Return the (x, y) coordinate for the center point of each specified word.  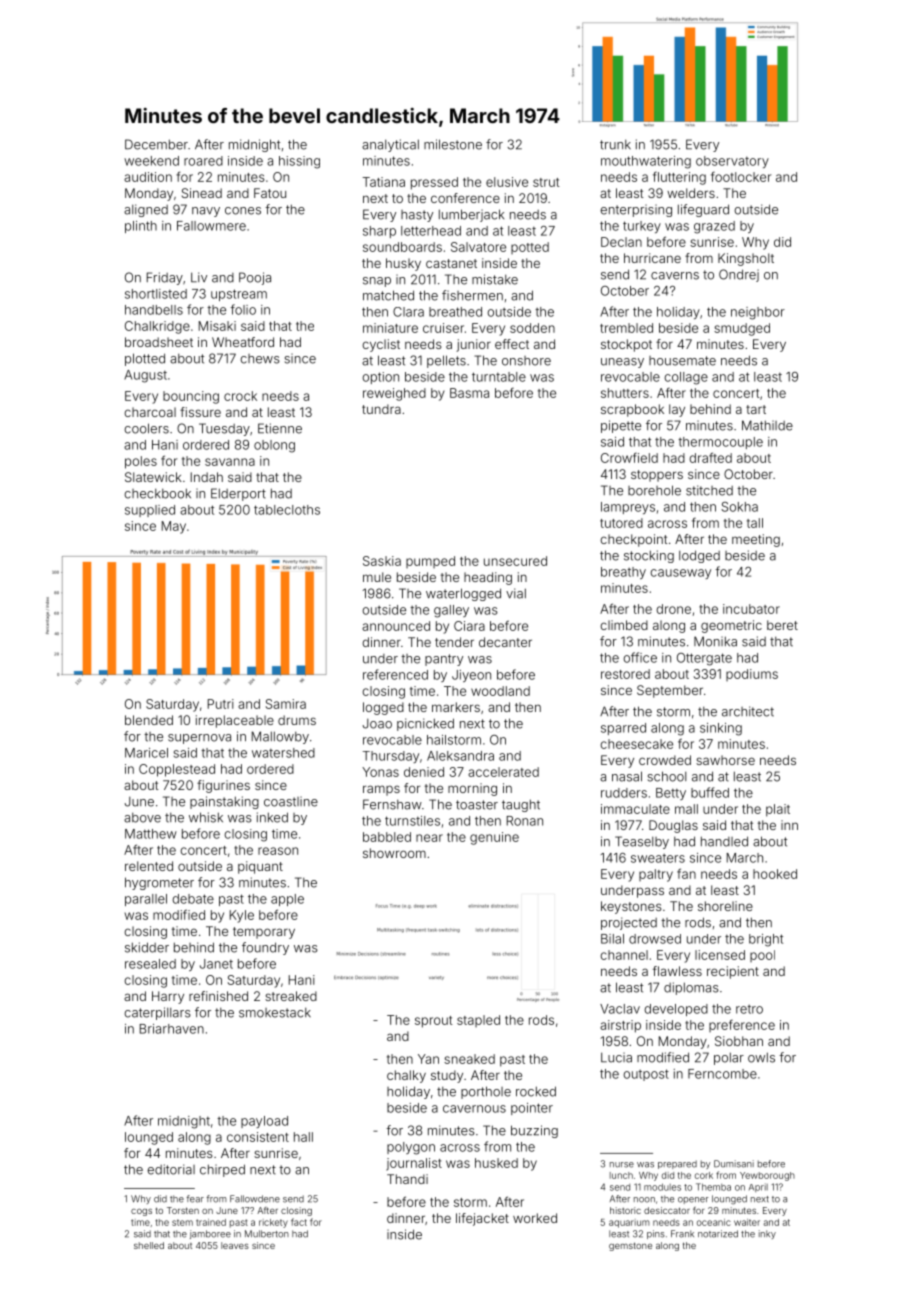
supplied (150, 511)
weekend (151, 161)
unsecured (515, 561)
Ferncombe (722, 1074)
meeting (756, 540)
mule (377, 577)
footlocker (741, 177)
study (447, 1076)
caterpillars (157, 1013)
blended (149, 720)
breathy (623, 573)
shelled (149, 1245)
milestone (453, 144)
